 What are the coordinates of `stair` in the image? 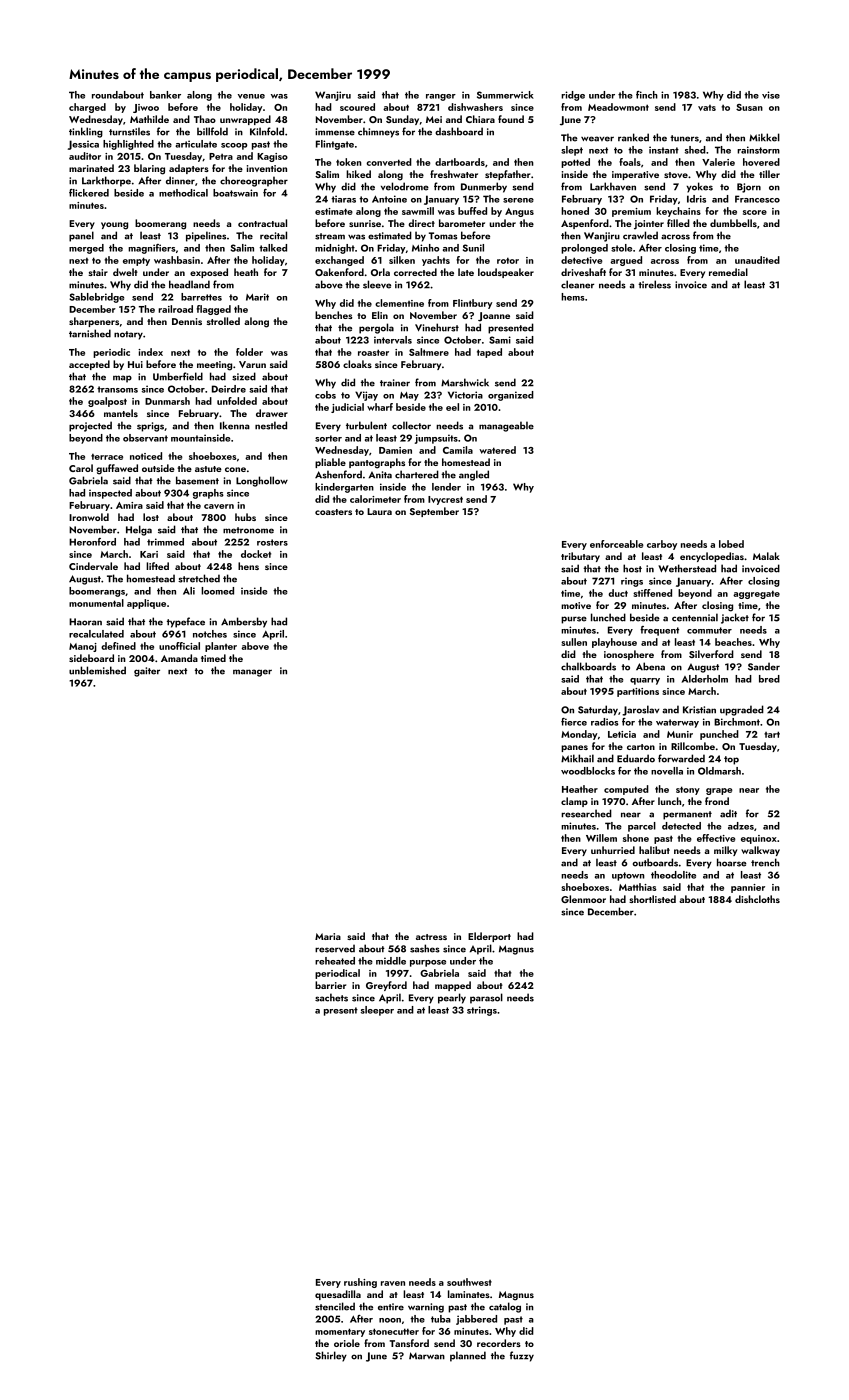 It's located at (98, 272).
